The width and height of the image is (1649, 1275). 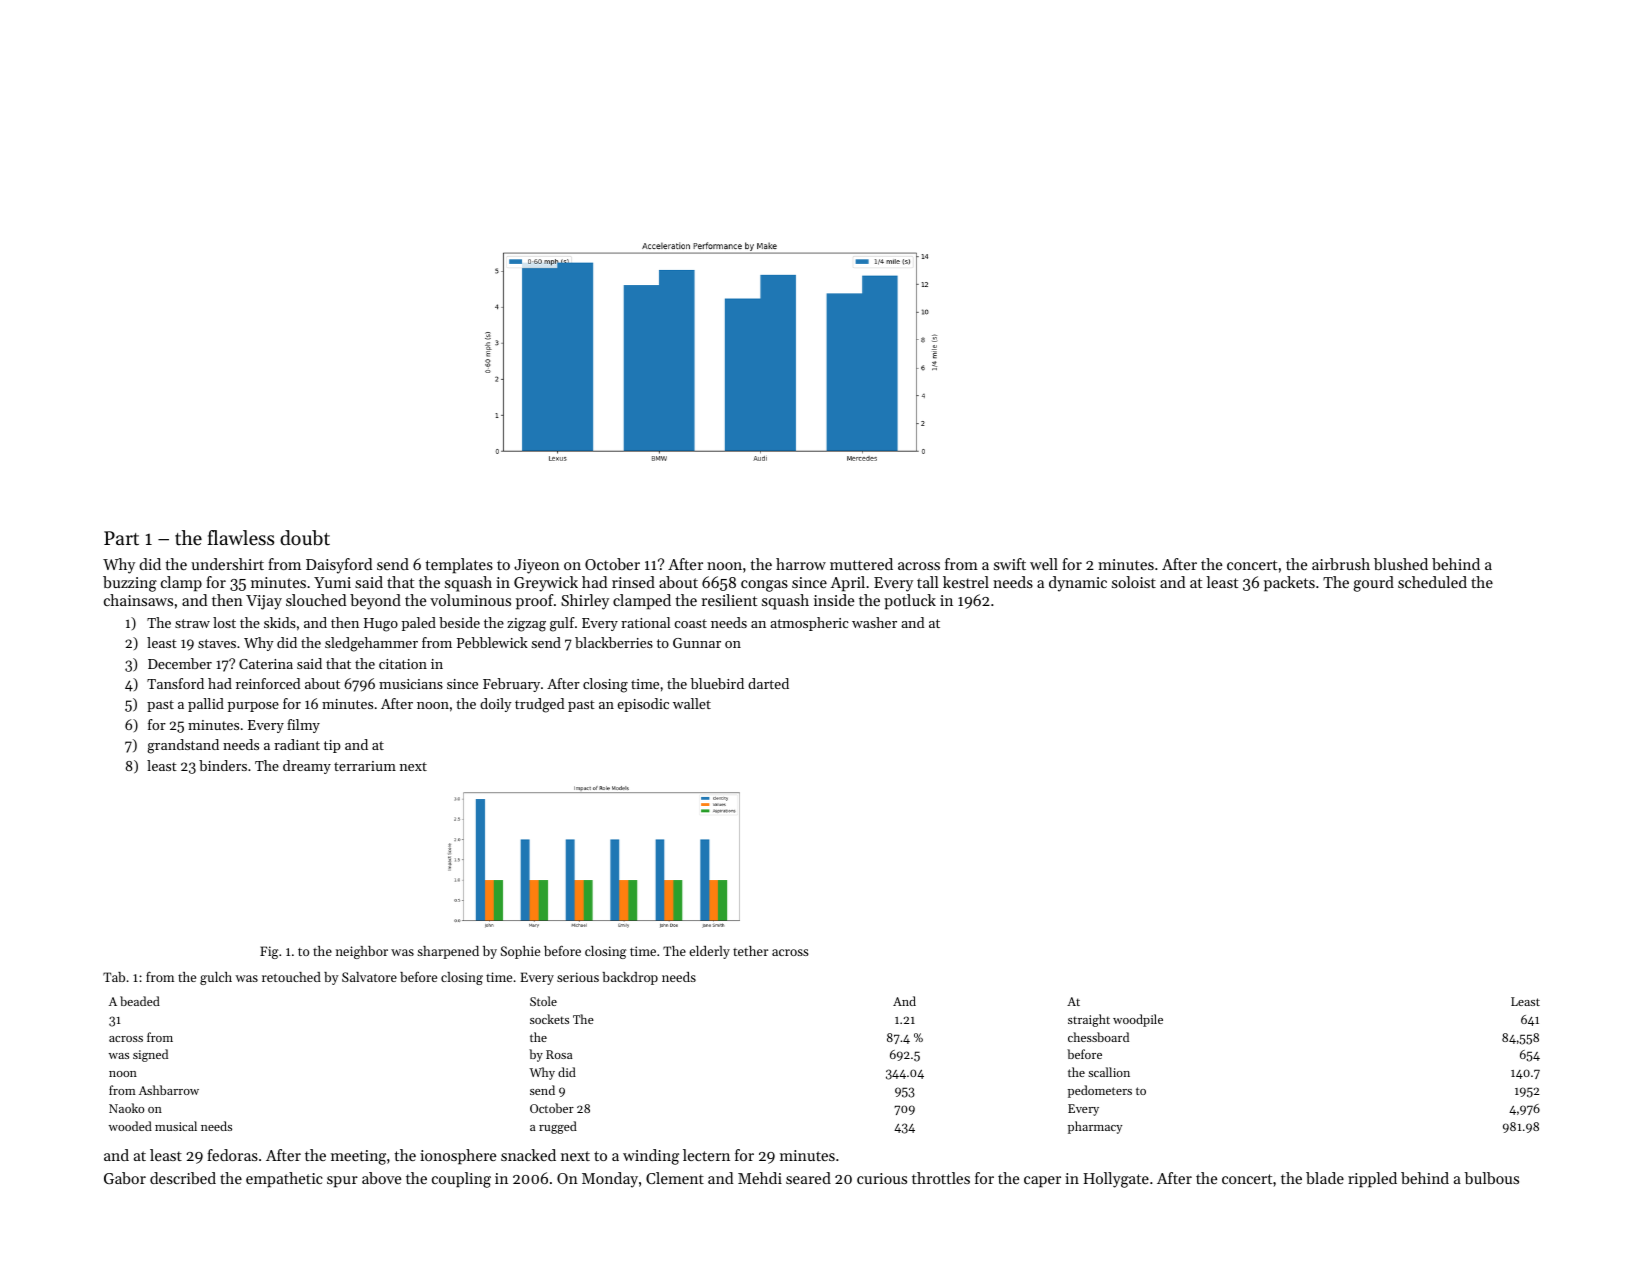 What do you see at coordinates (717, 683) in the image?
I see `bluebird` at bounding box center [717, 683].
